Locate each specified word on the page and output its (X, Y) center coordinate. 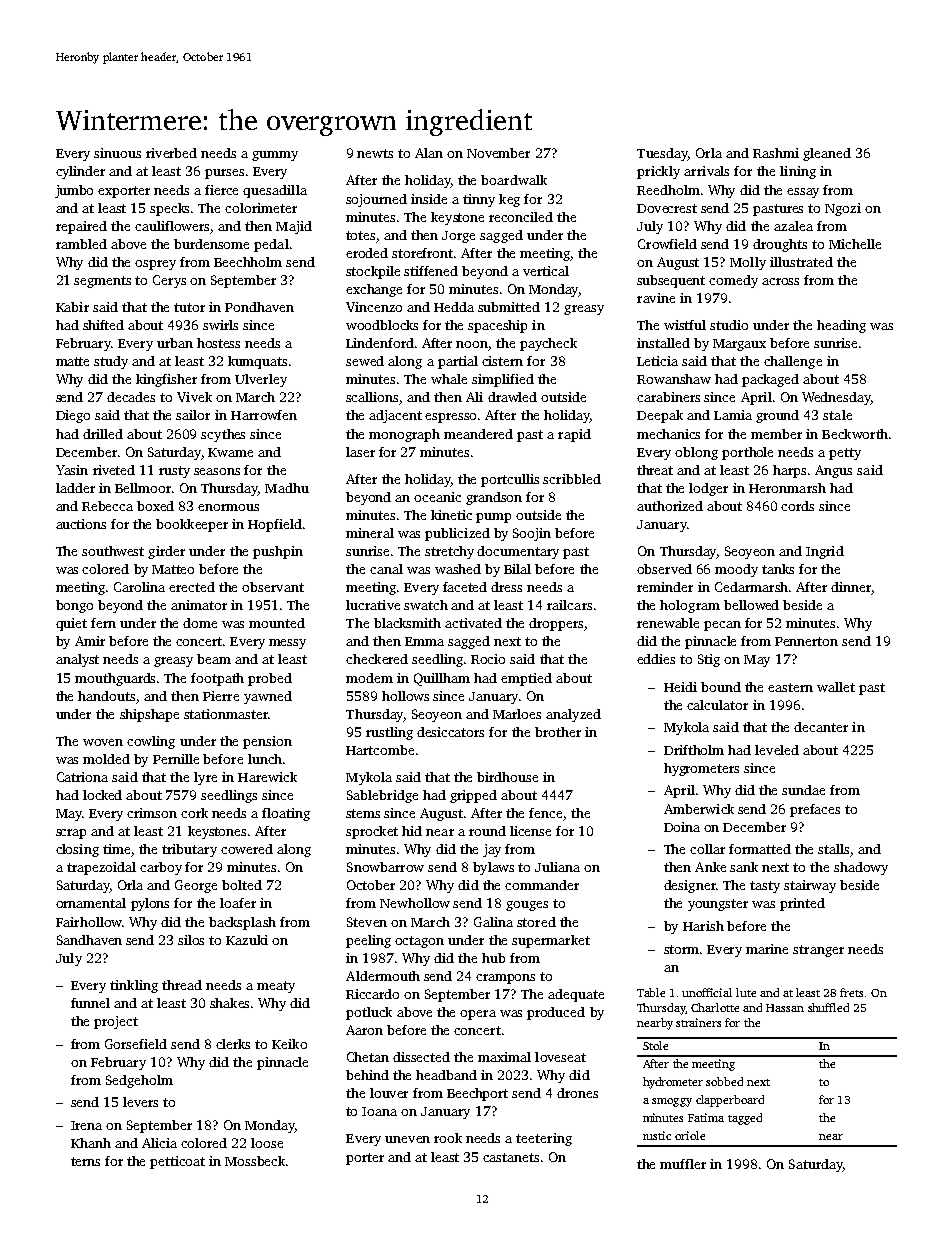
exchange (374, 290)
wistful (685, 325)
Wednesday (836, 398)
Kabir (72, 307)
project (116, 1022)
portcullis (510, 480)
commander (542, 885)
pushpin (278, 552)
